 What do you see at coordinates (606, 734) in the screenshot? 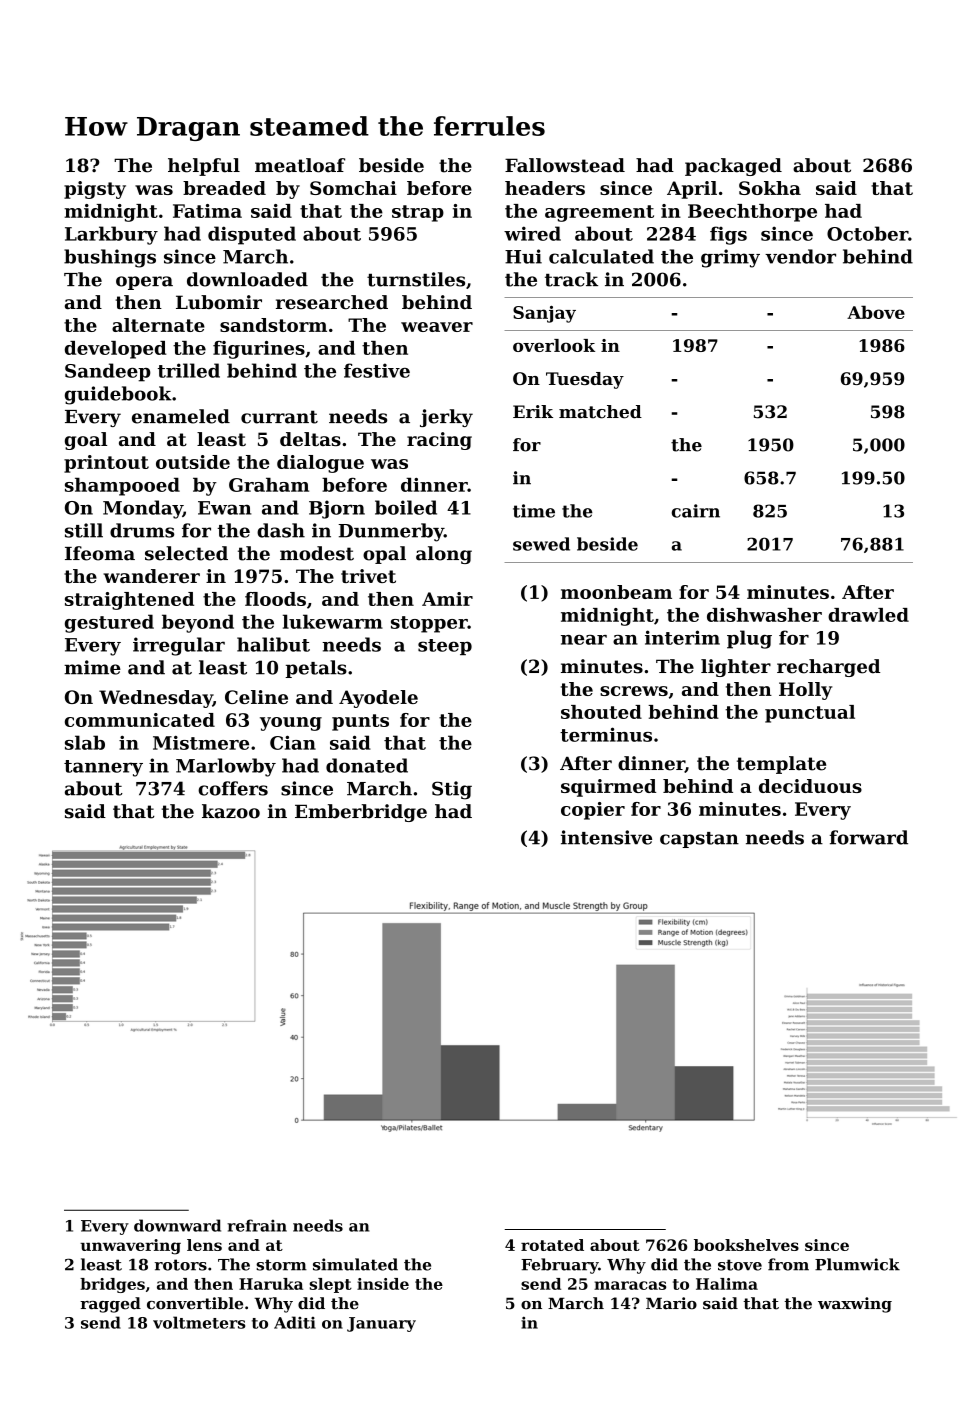
I see `terminus` at bounding box center [606, 734].
